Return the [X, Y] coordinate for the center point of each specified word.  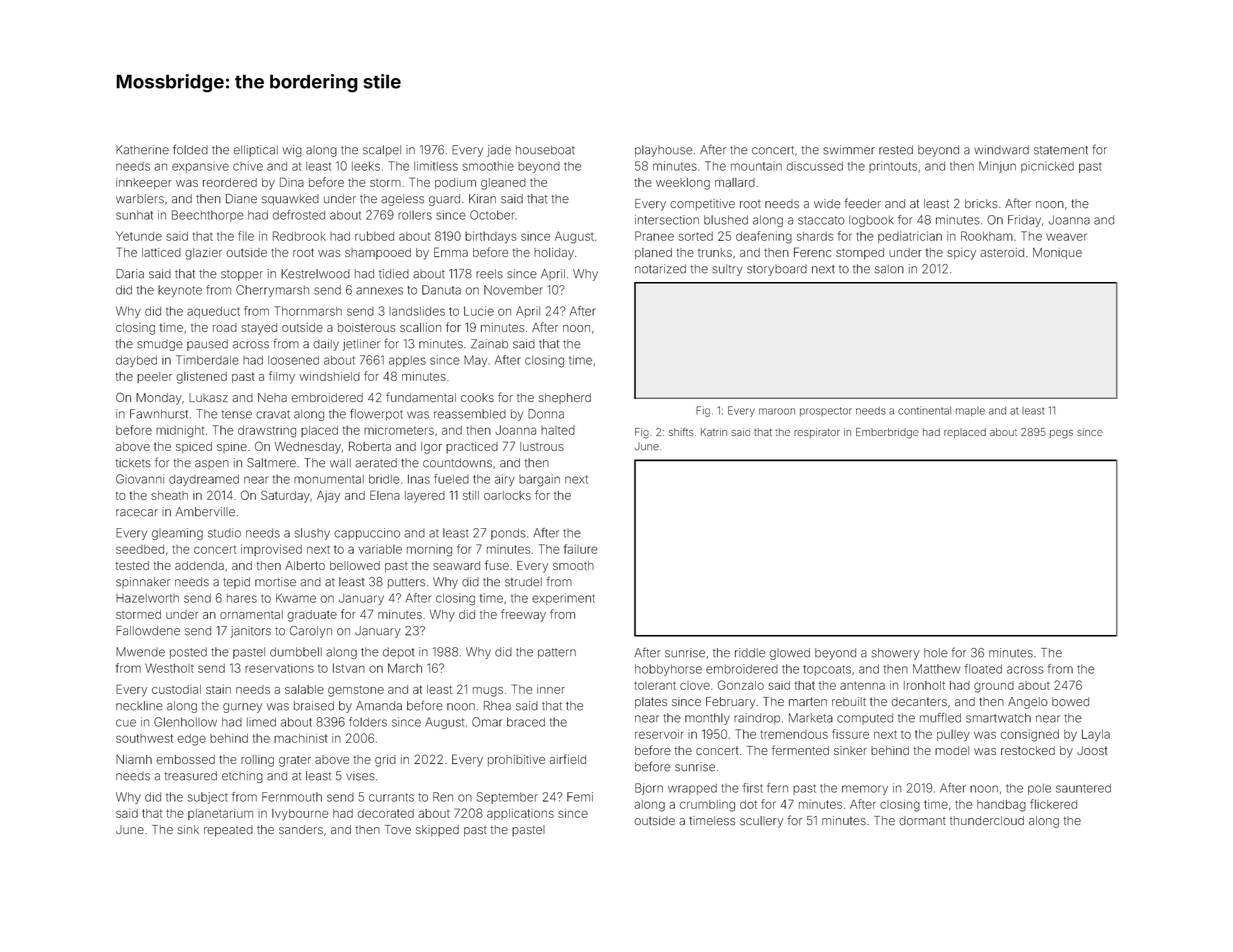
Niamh [134, 759]
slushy [312, 534]
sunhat [134, 215]
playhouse [664, 151]
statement [1061, 150]
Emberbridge [887, 433]
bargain [539, 480]
